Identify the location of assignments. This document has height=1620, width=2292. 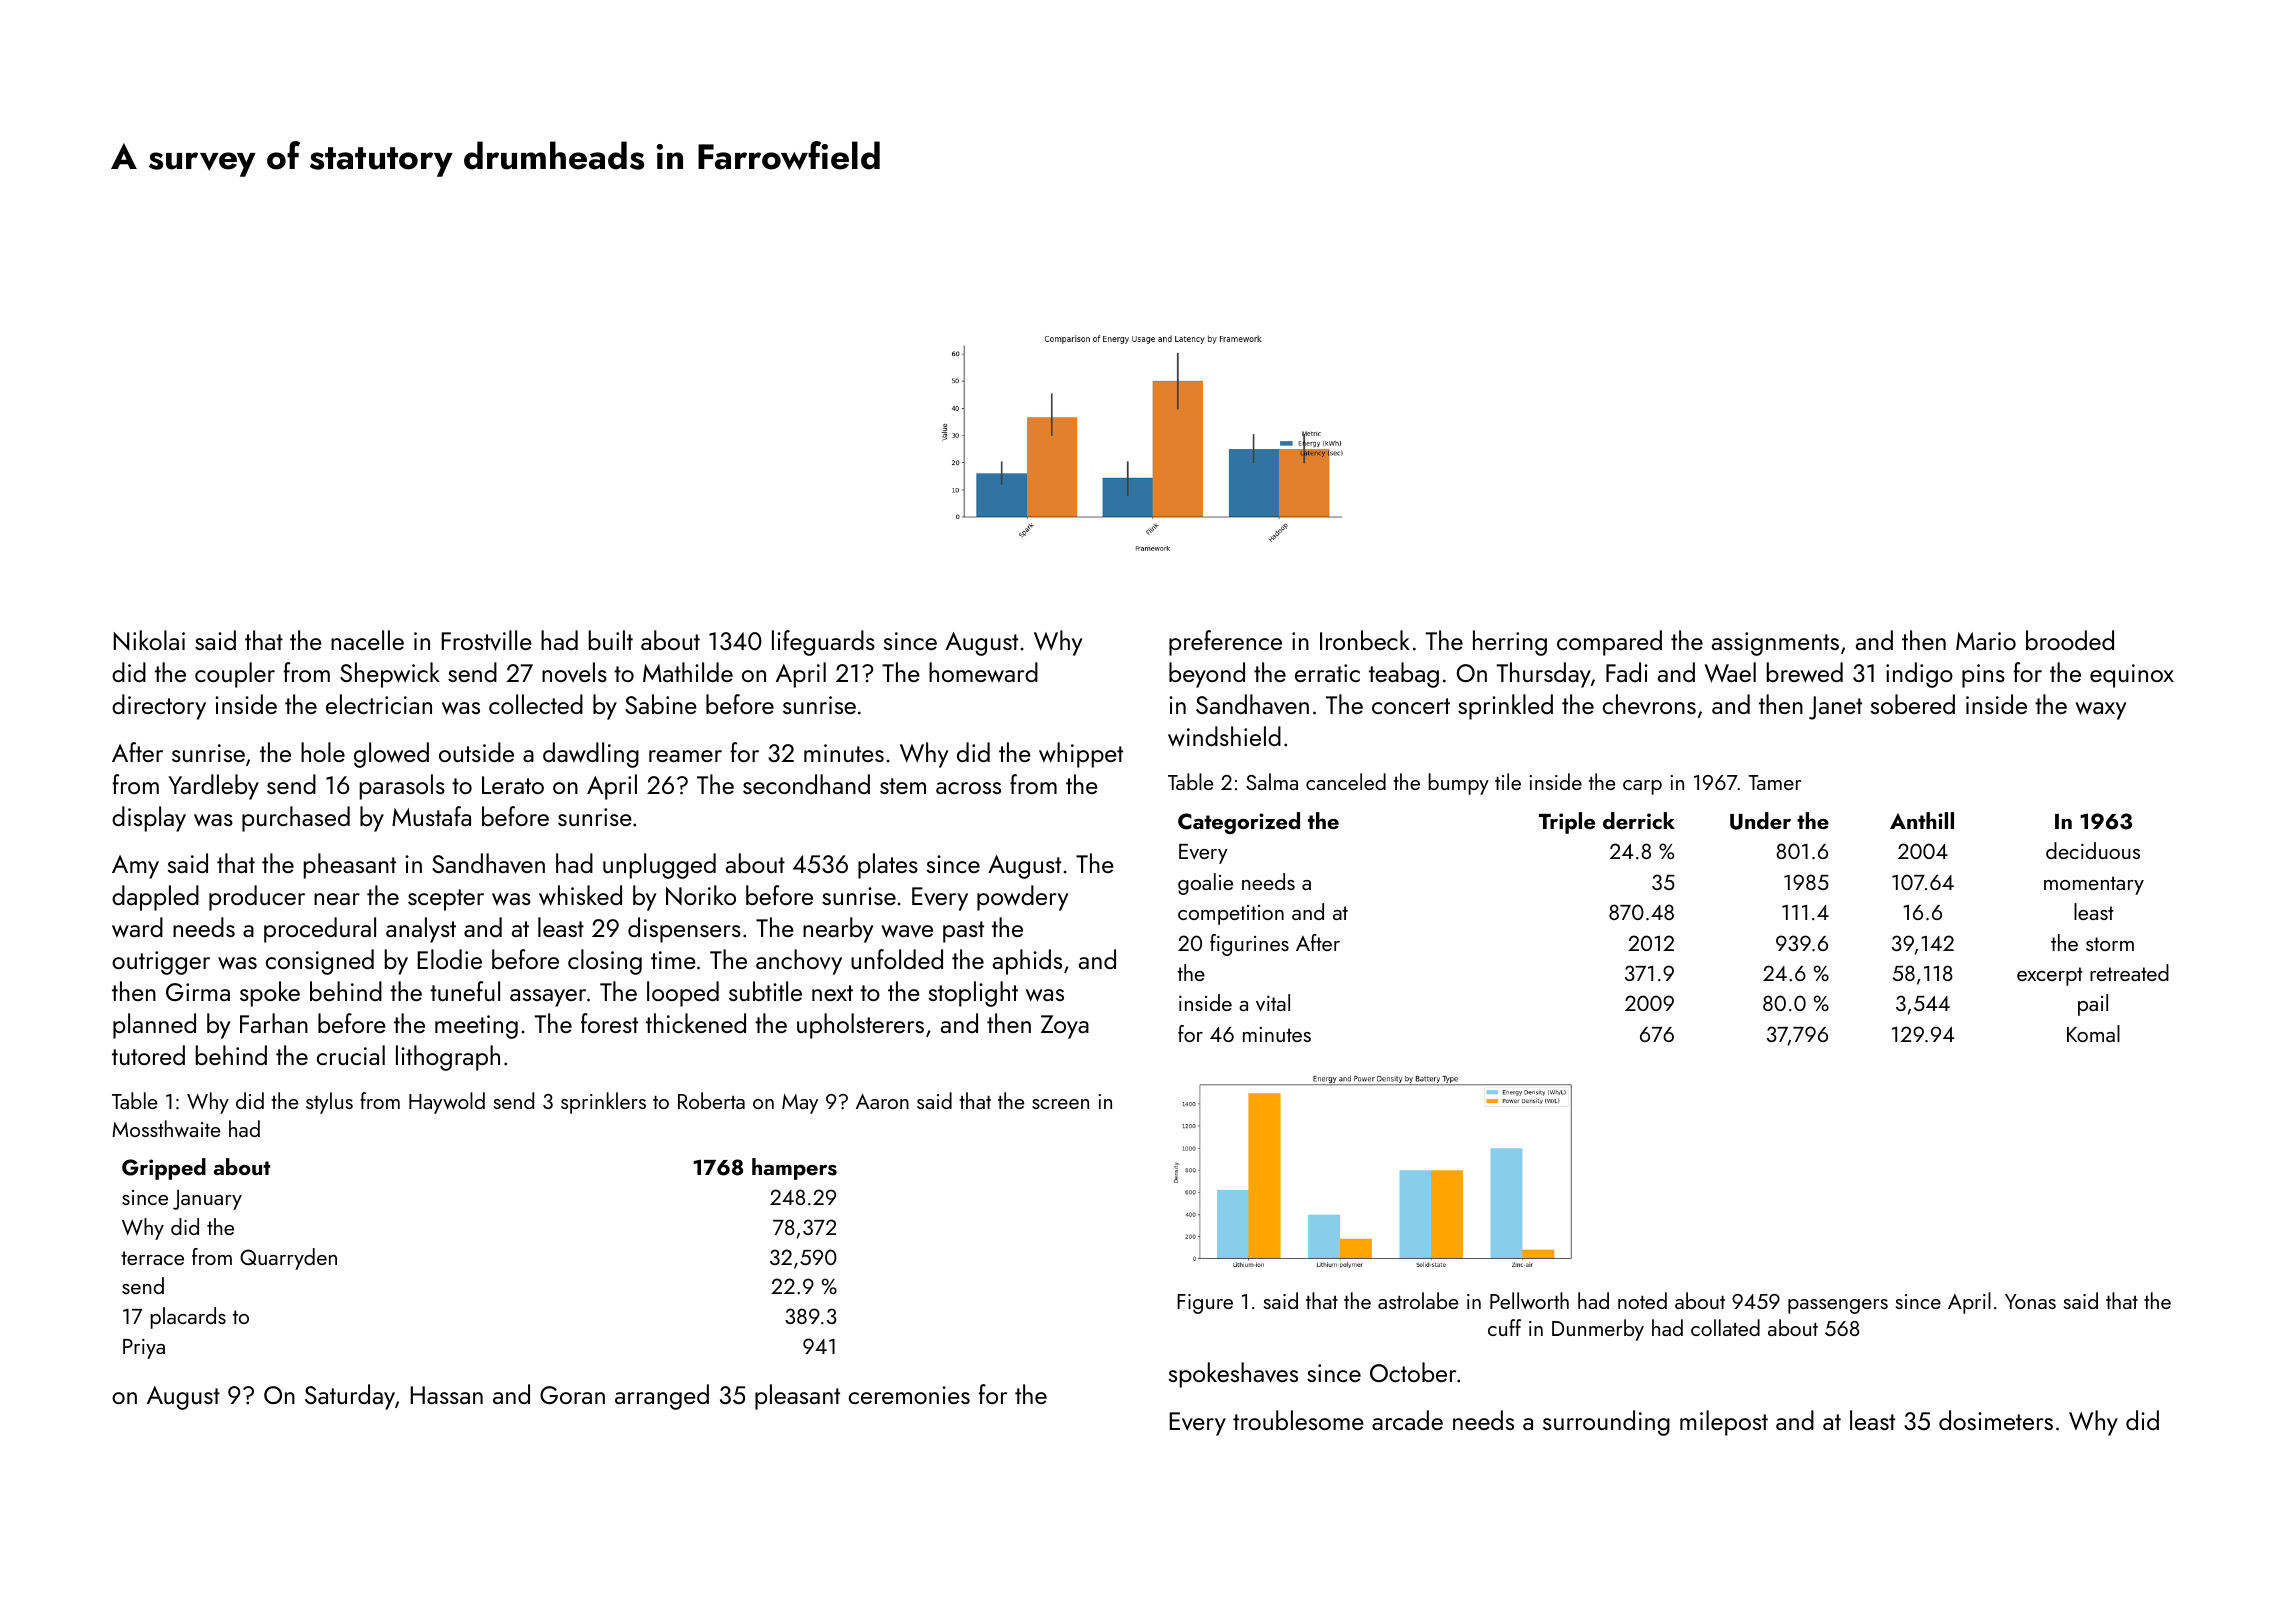
(1775, 644).
